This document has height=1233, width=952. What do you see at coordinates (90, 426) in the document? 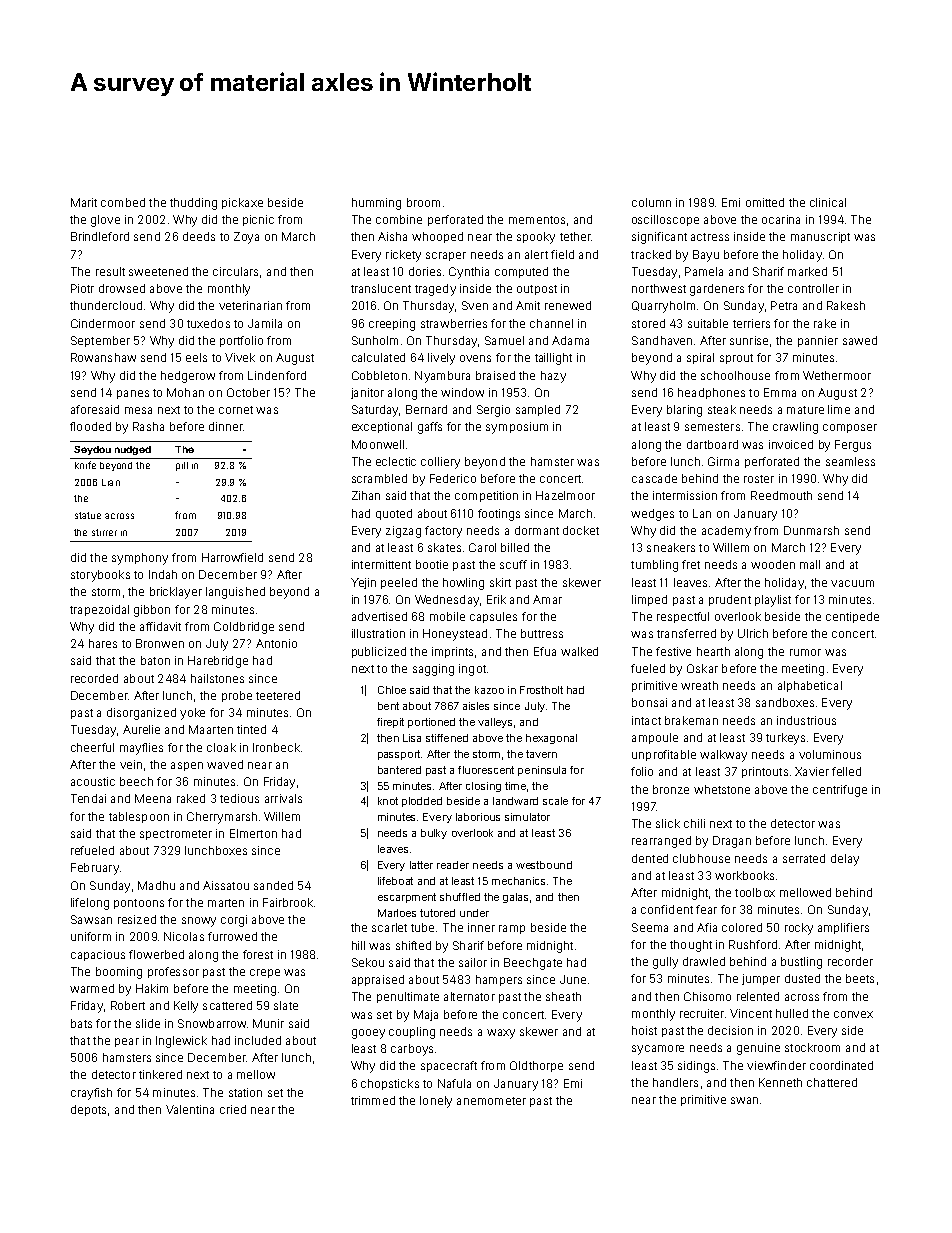
I see `flooded` at bounding box center [90, 426].
